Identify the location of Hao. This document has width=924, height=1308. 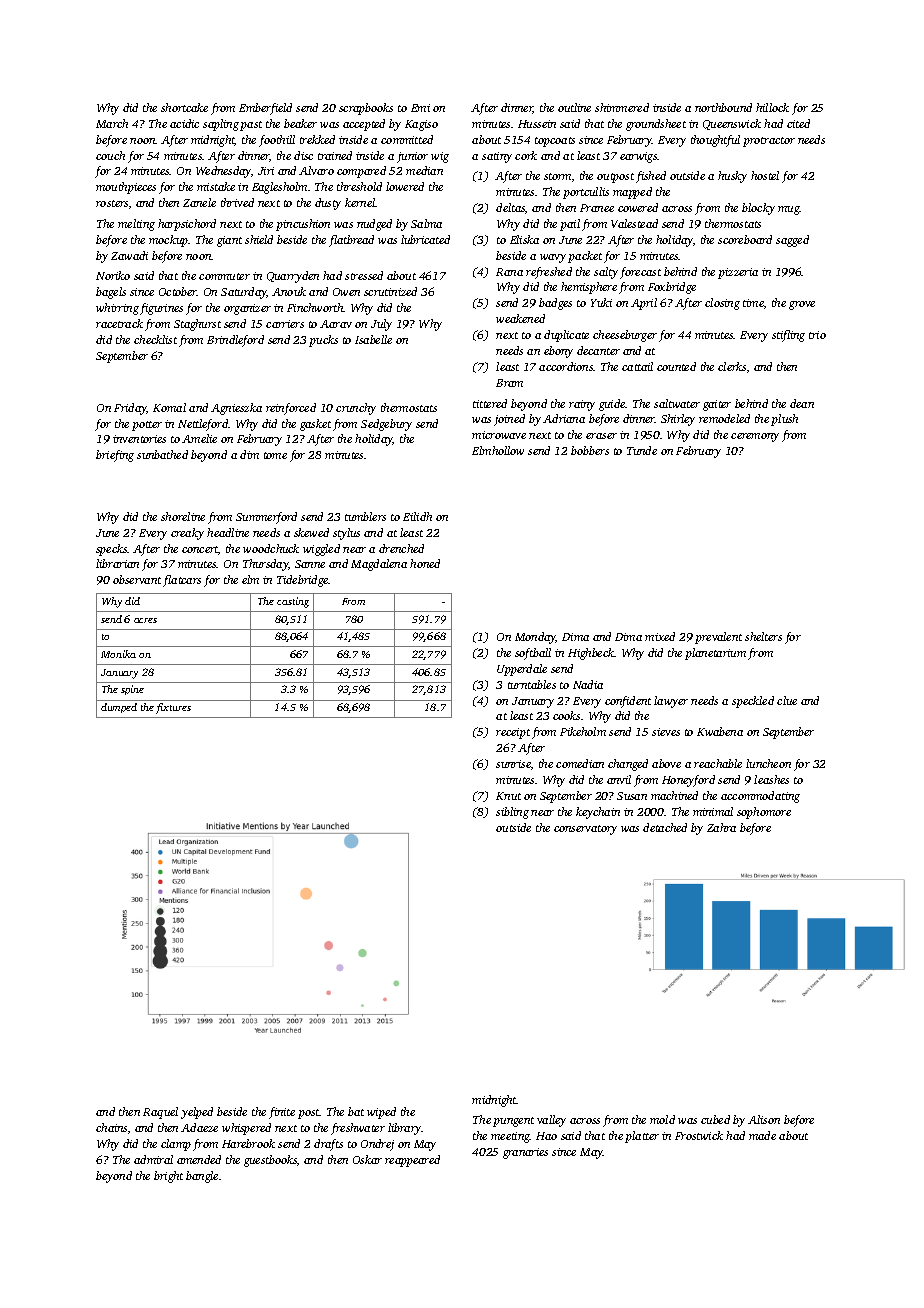
(546, 1136).
